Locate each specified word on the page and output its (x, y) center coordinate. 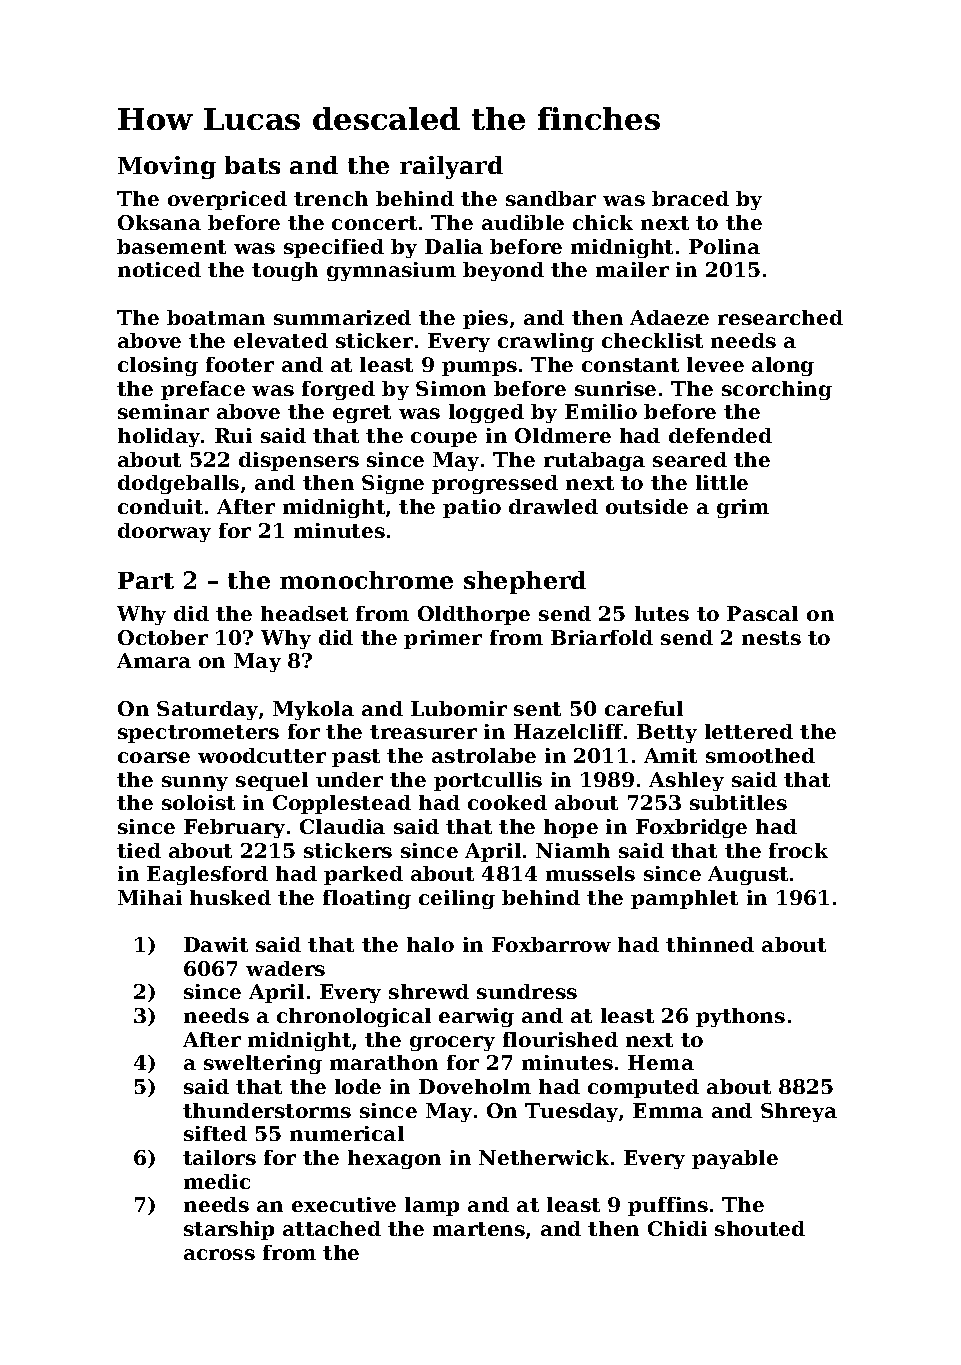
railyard (451, 167)
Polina (724, 246)
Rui (233, 435)
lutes (662, 613)
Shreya (799, 1112)
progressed (495, 484)
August (748, 875)
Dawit (216, 944)
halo (430, 944)
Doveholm (475, 1086)
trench (331, 198)
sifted (215, 1133)
